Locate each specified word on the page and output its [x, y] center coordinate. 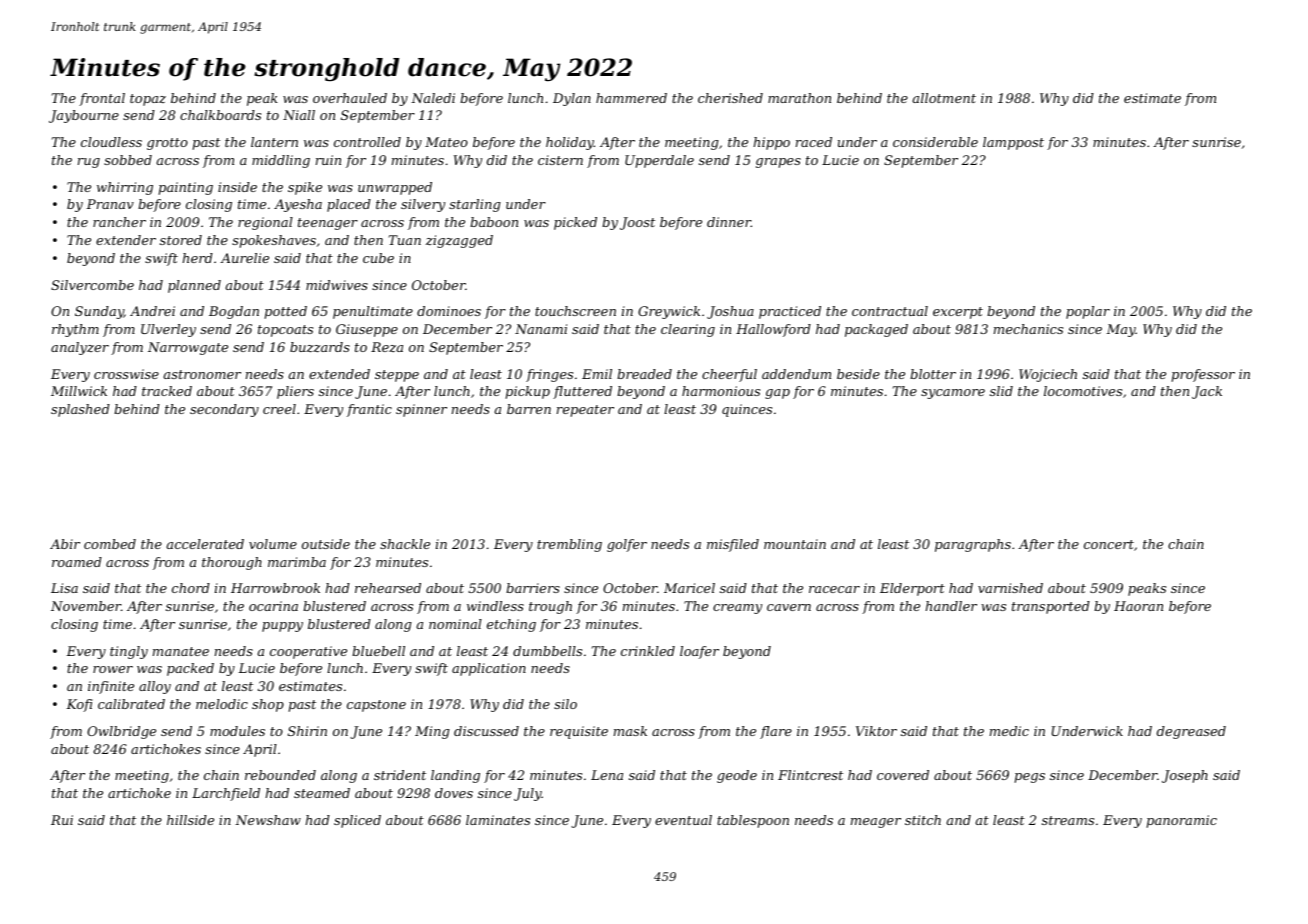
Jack [1207, 392]
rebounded [280, 775]
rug [89, 163]
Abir [65, 544]
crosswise [126, 374]
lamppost [1013, 143]
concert [1109, 544]
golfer [627, 545]
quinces [747, 410]
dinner [729, 222]
